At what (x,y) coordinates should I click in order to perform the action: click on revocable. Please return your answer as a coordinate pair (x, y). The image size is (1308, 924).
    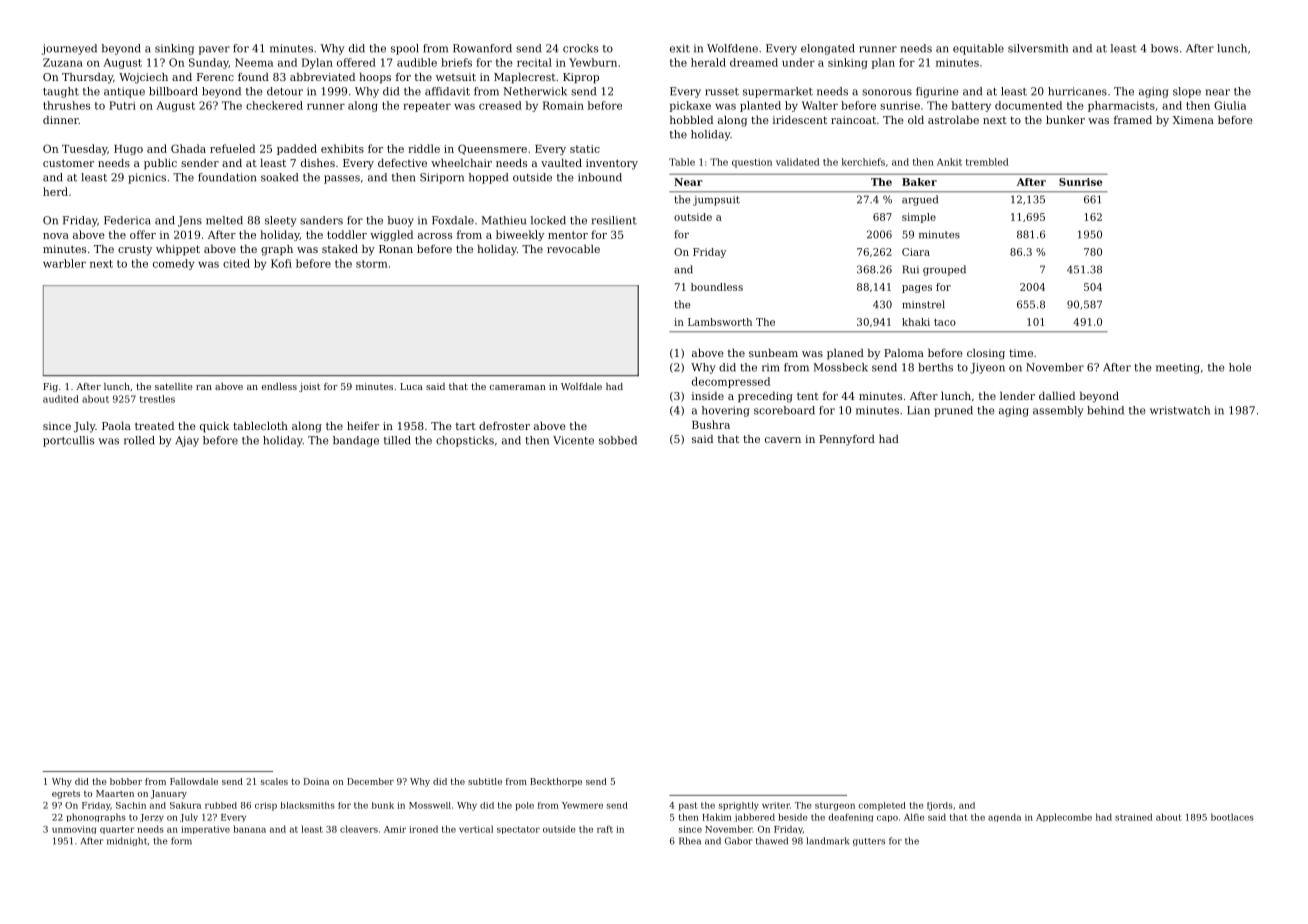
    Looking at the image, I should click on (573, 248).
